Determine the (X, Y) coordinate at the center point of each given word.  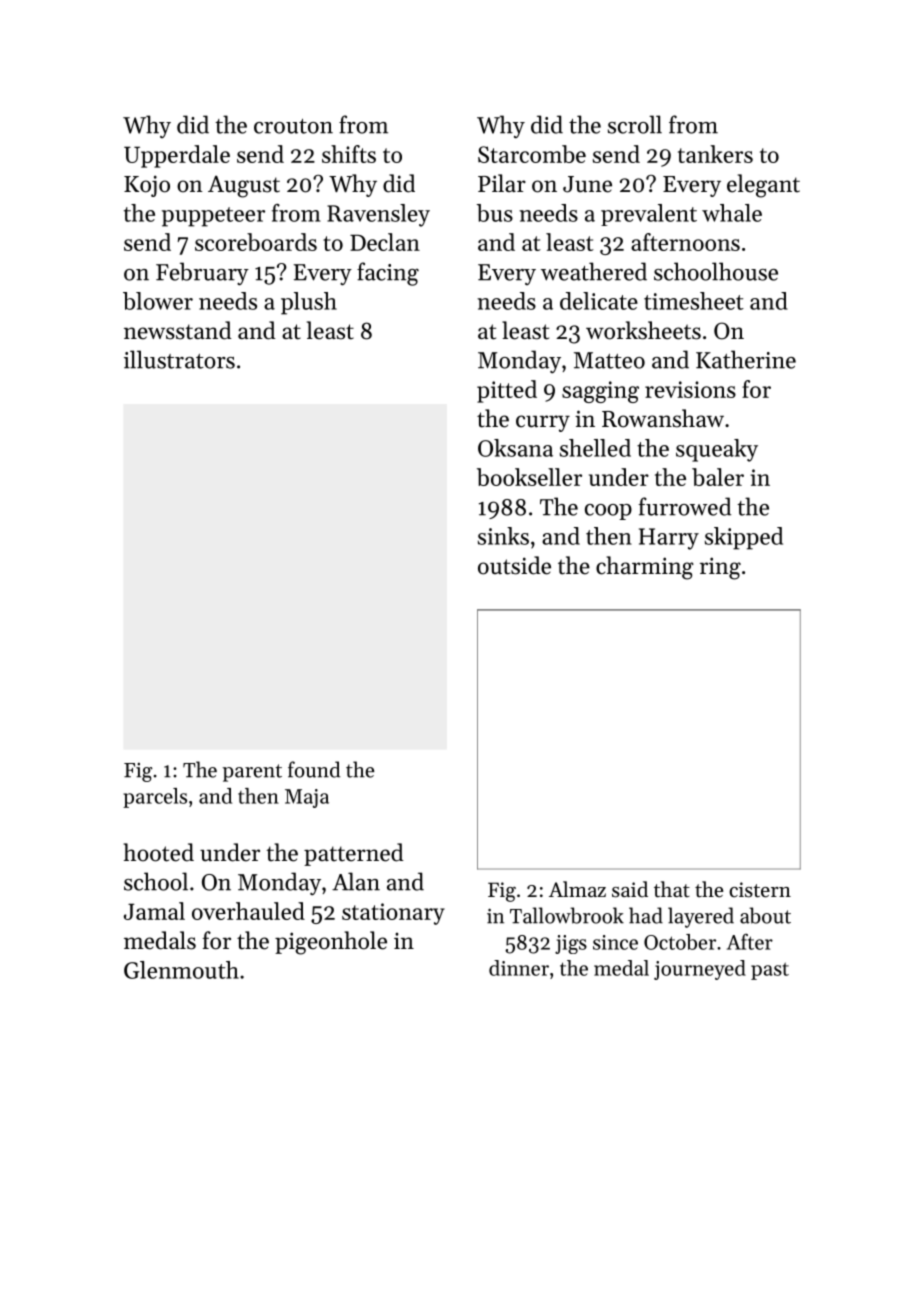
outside (514, 565)
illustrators (179, 359)
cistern (760, 890)
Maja (307, 798)
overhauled (248, 911)
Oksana (515, 448)
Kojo (147, 186)
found (314, 769)
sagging (600, 392)
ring (720, 568)
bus (495, 213)
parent (252, 773)
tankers (715, 154)
